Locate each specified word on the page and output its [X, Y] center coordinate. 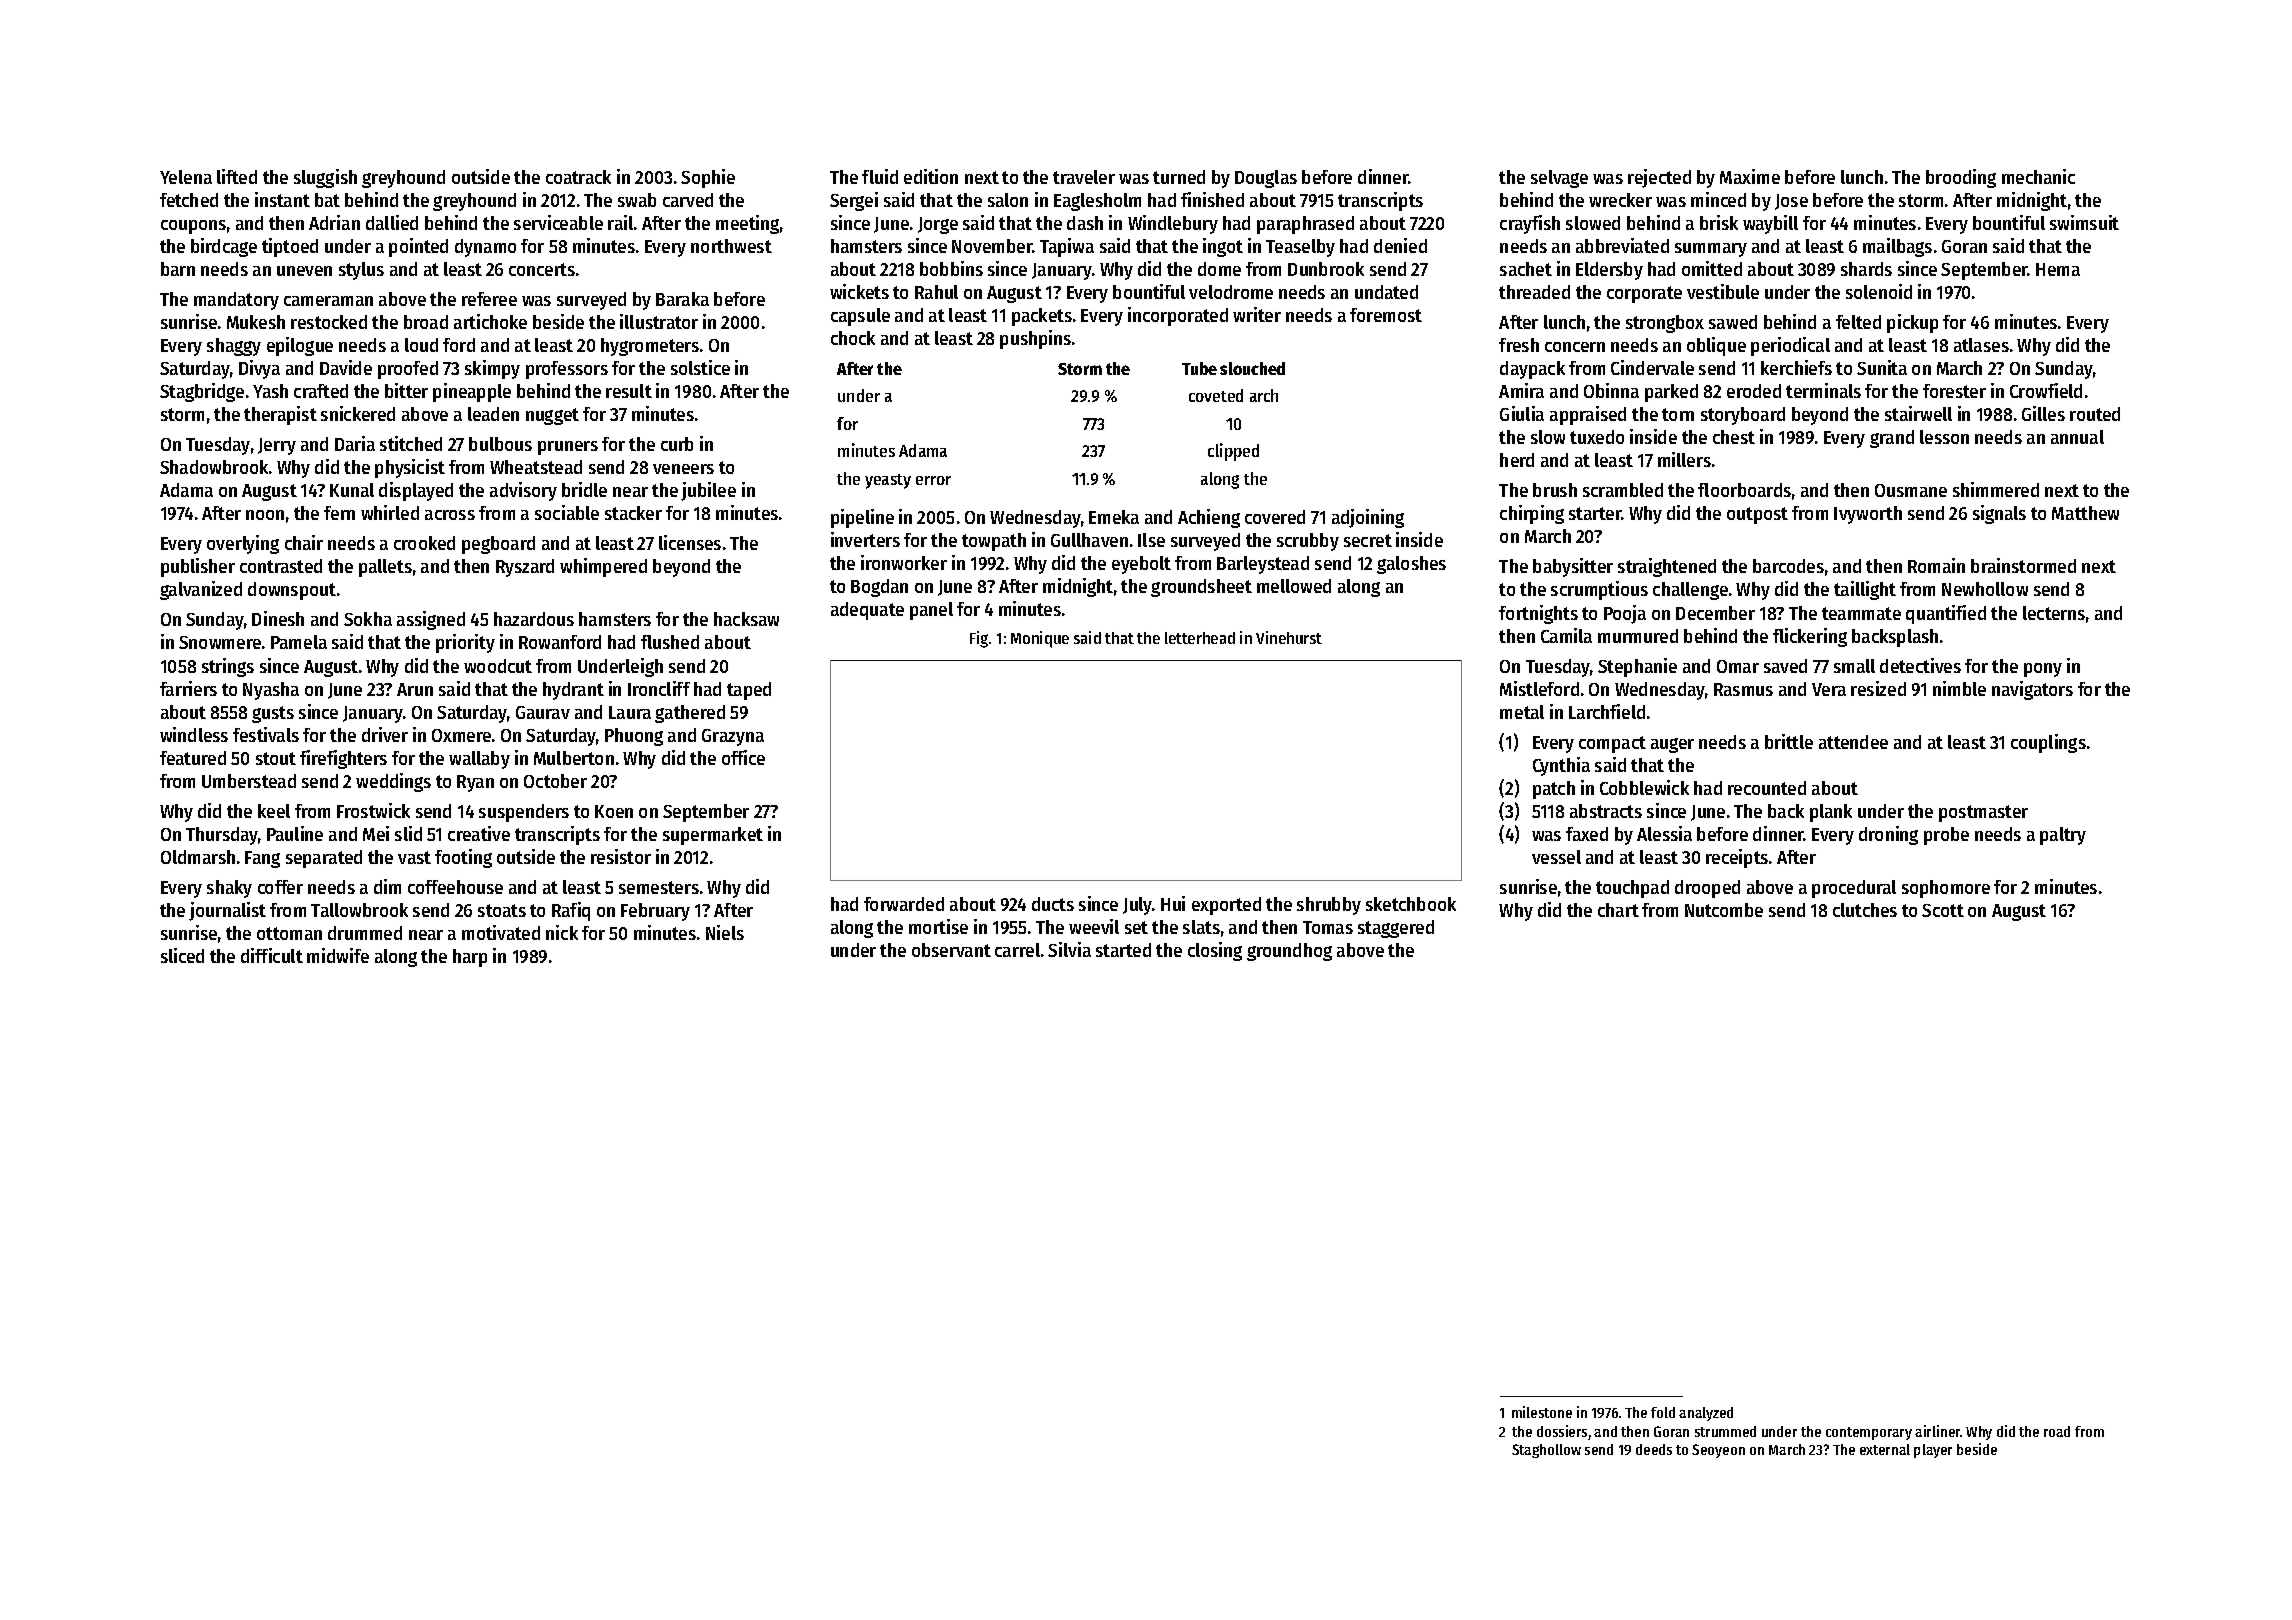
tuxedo [1597, 437]
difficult [272, 955]
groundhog [1289, 952]
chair [304, 542]
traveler [1084, 177]
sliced [182, 955]
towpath [994, 542]
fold [1663, 1412]
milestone [1542, 1412]
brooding [1961, 178]
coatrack [578, 177]
